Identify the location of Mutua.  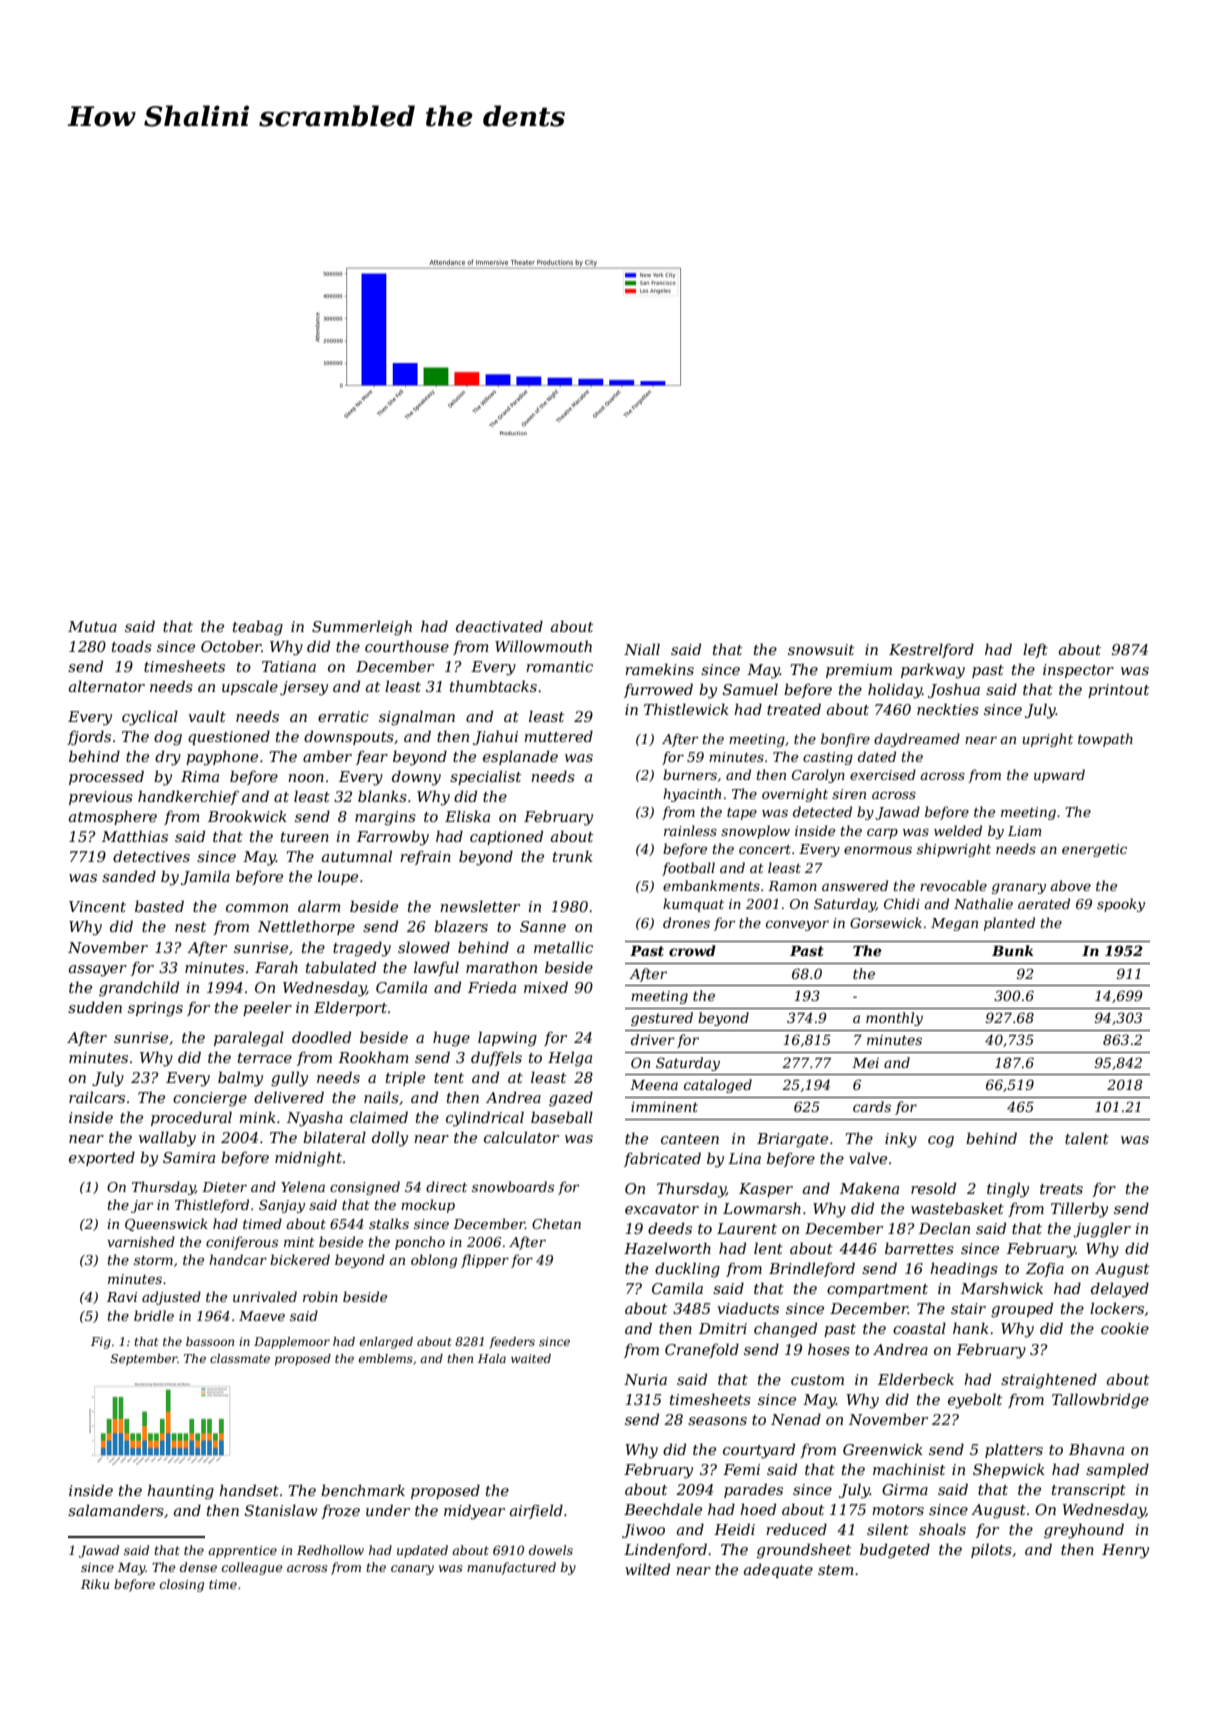
(92, 626).
